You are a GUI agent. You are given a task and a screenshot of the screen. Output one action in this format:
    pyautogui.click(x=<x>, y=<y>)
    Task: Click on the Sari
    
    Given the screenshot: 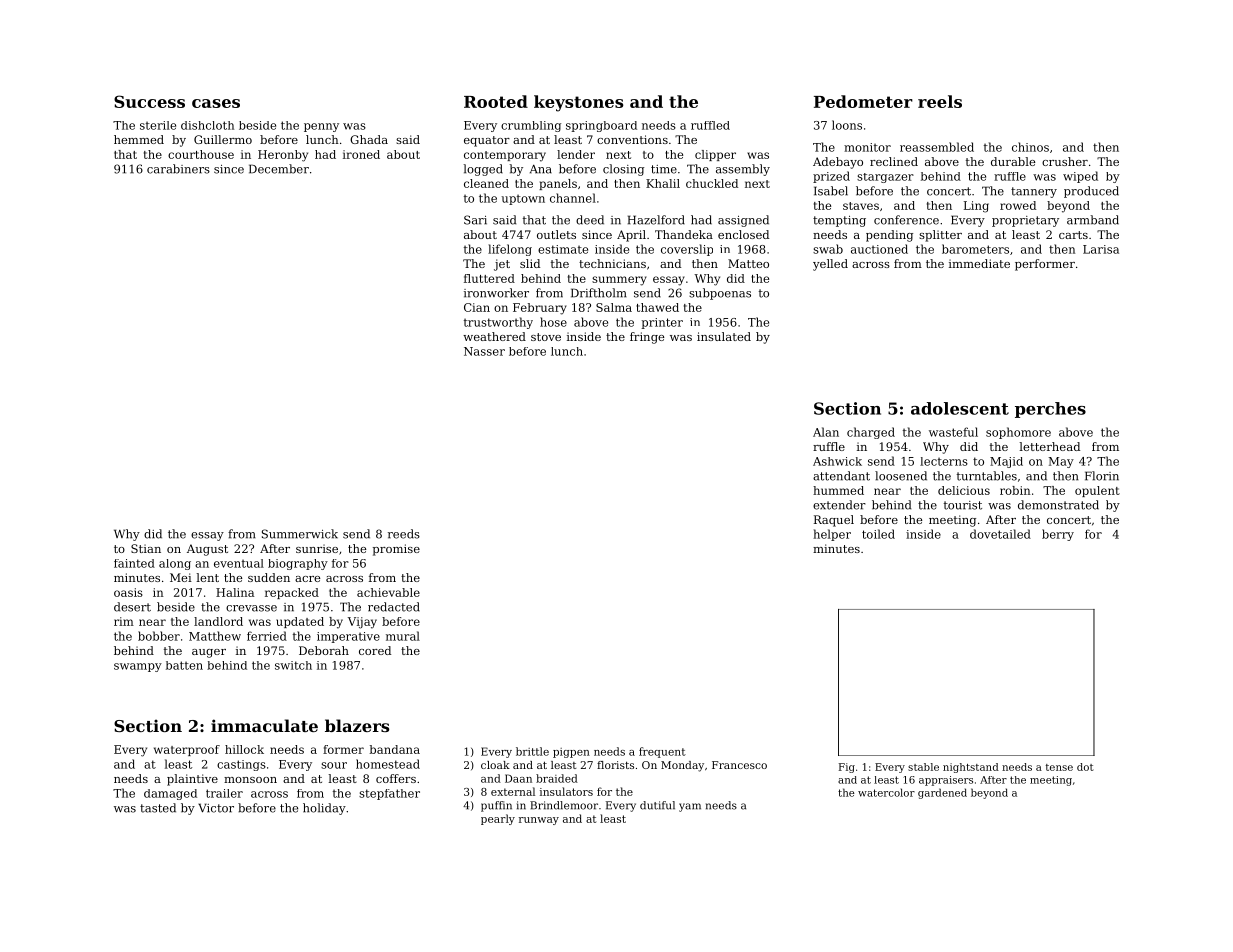 What is the action you would take?
    pyautogui.click(x=475, y=220)
